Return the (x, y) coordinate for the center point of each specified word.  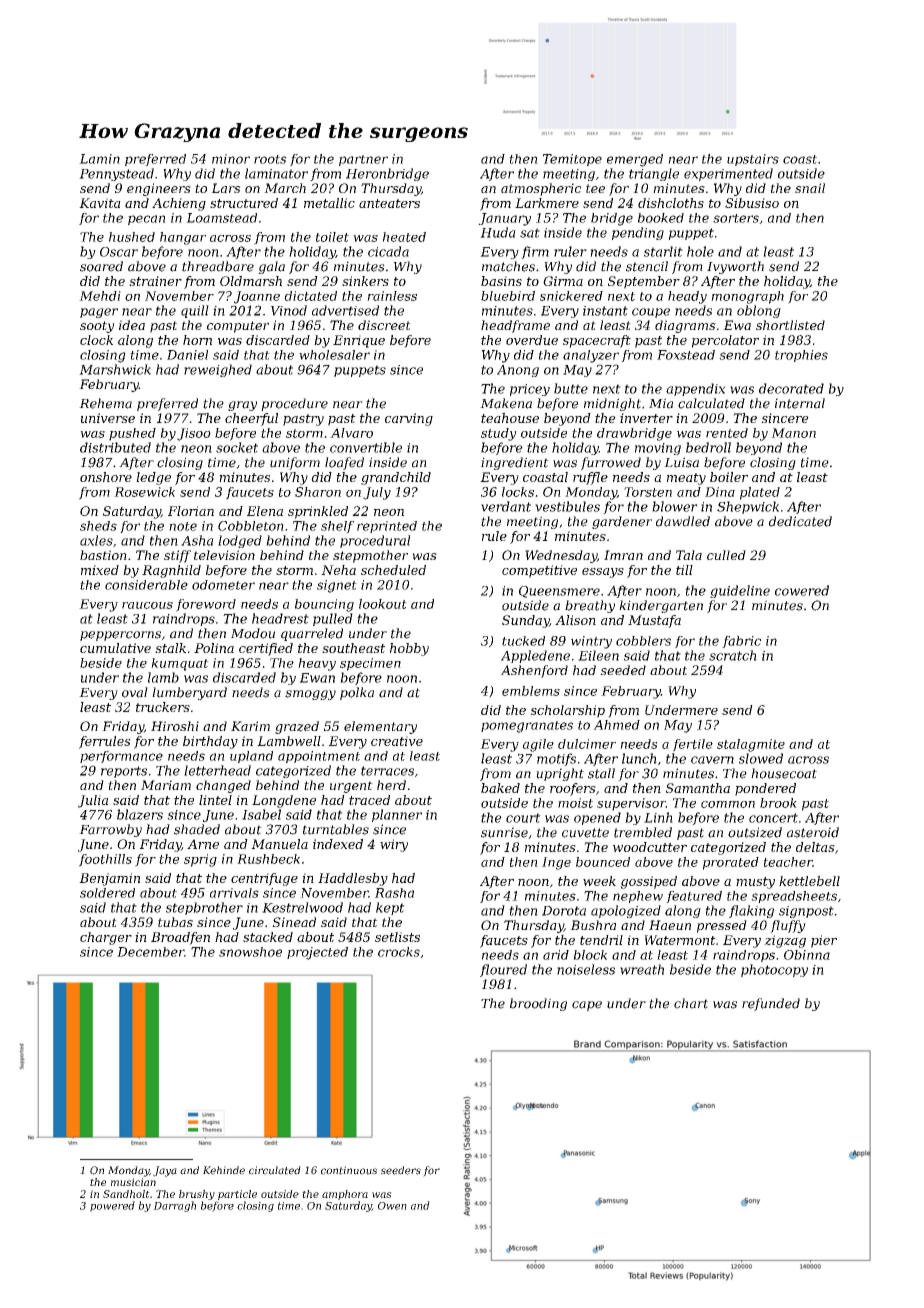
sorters (736, 218)
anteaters (389, 203)
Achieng (179, 204)
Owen (392, 1206)
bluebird (508, 296)
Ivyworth (735, 267)
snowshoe (250, 952)
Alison (575, 620)
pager (99, 313)
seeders (401, 1170)
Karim (250, 726)
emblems (531, 691)
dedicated (800, 521)
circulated (275, 1170)
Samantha (698, 788)
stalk (170, 648)
